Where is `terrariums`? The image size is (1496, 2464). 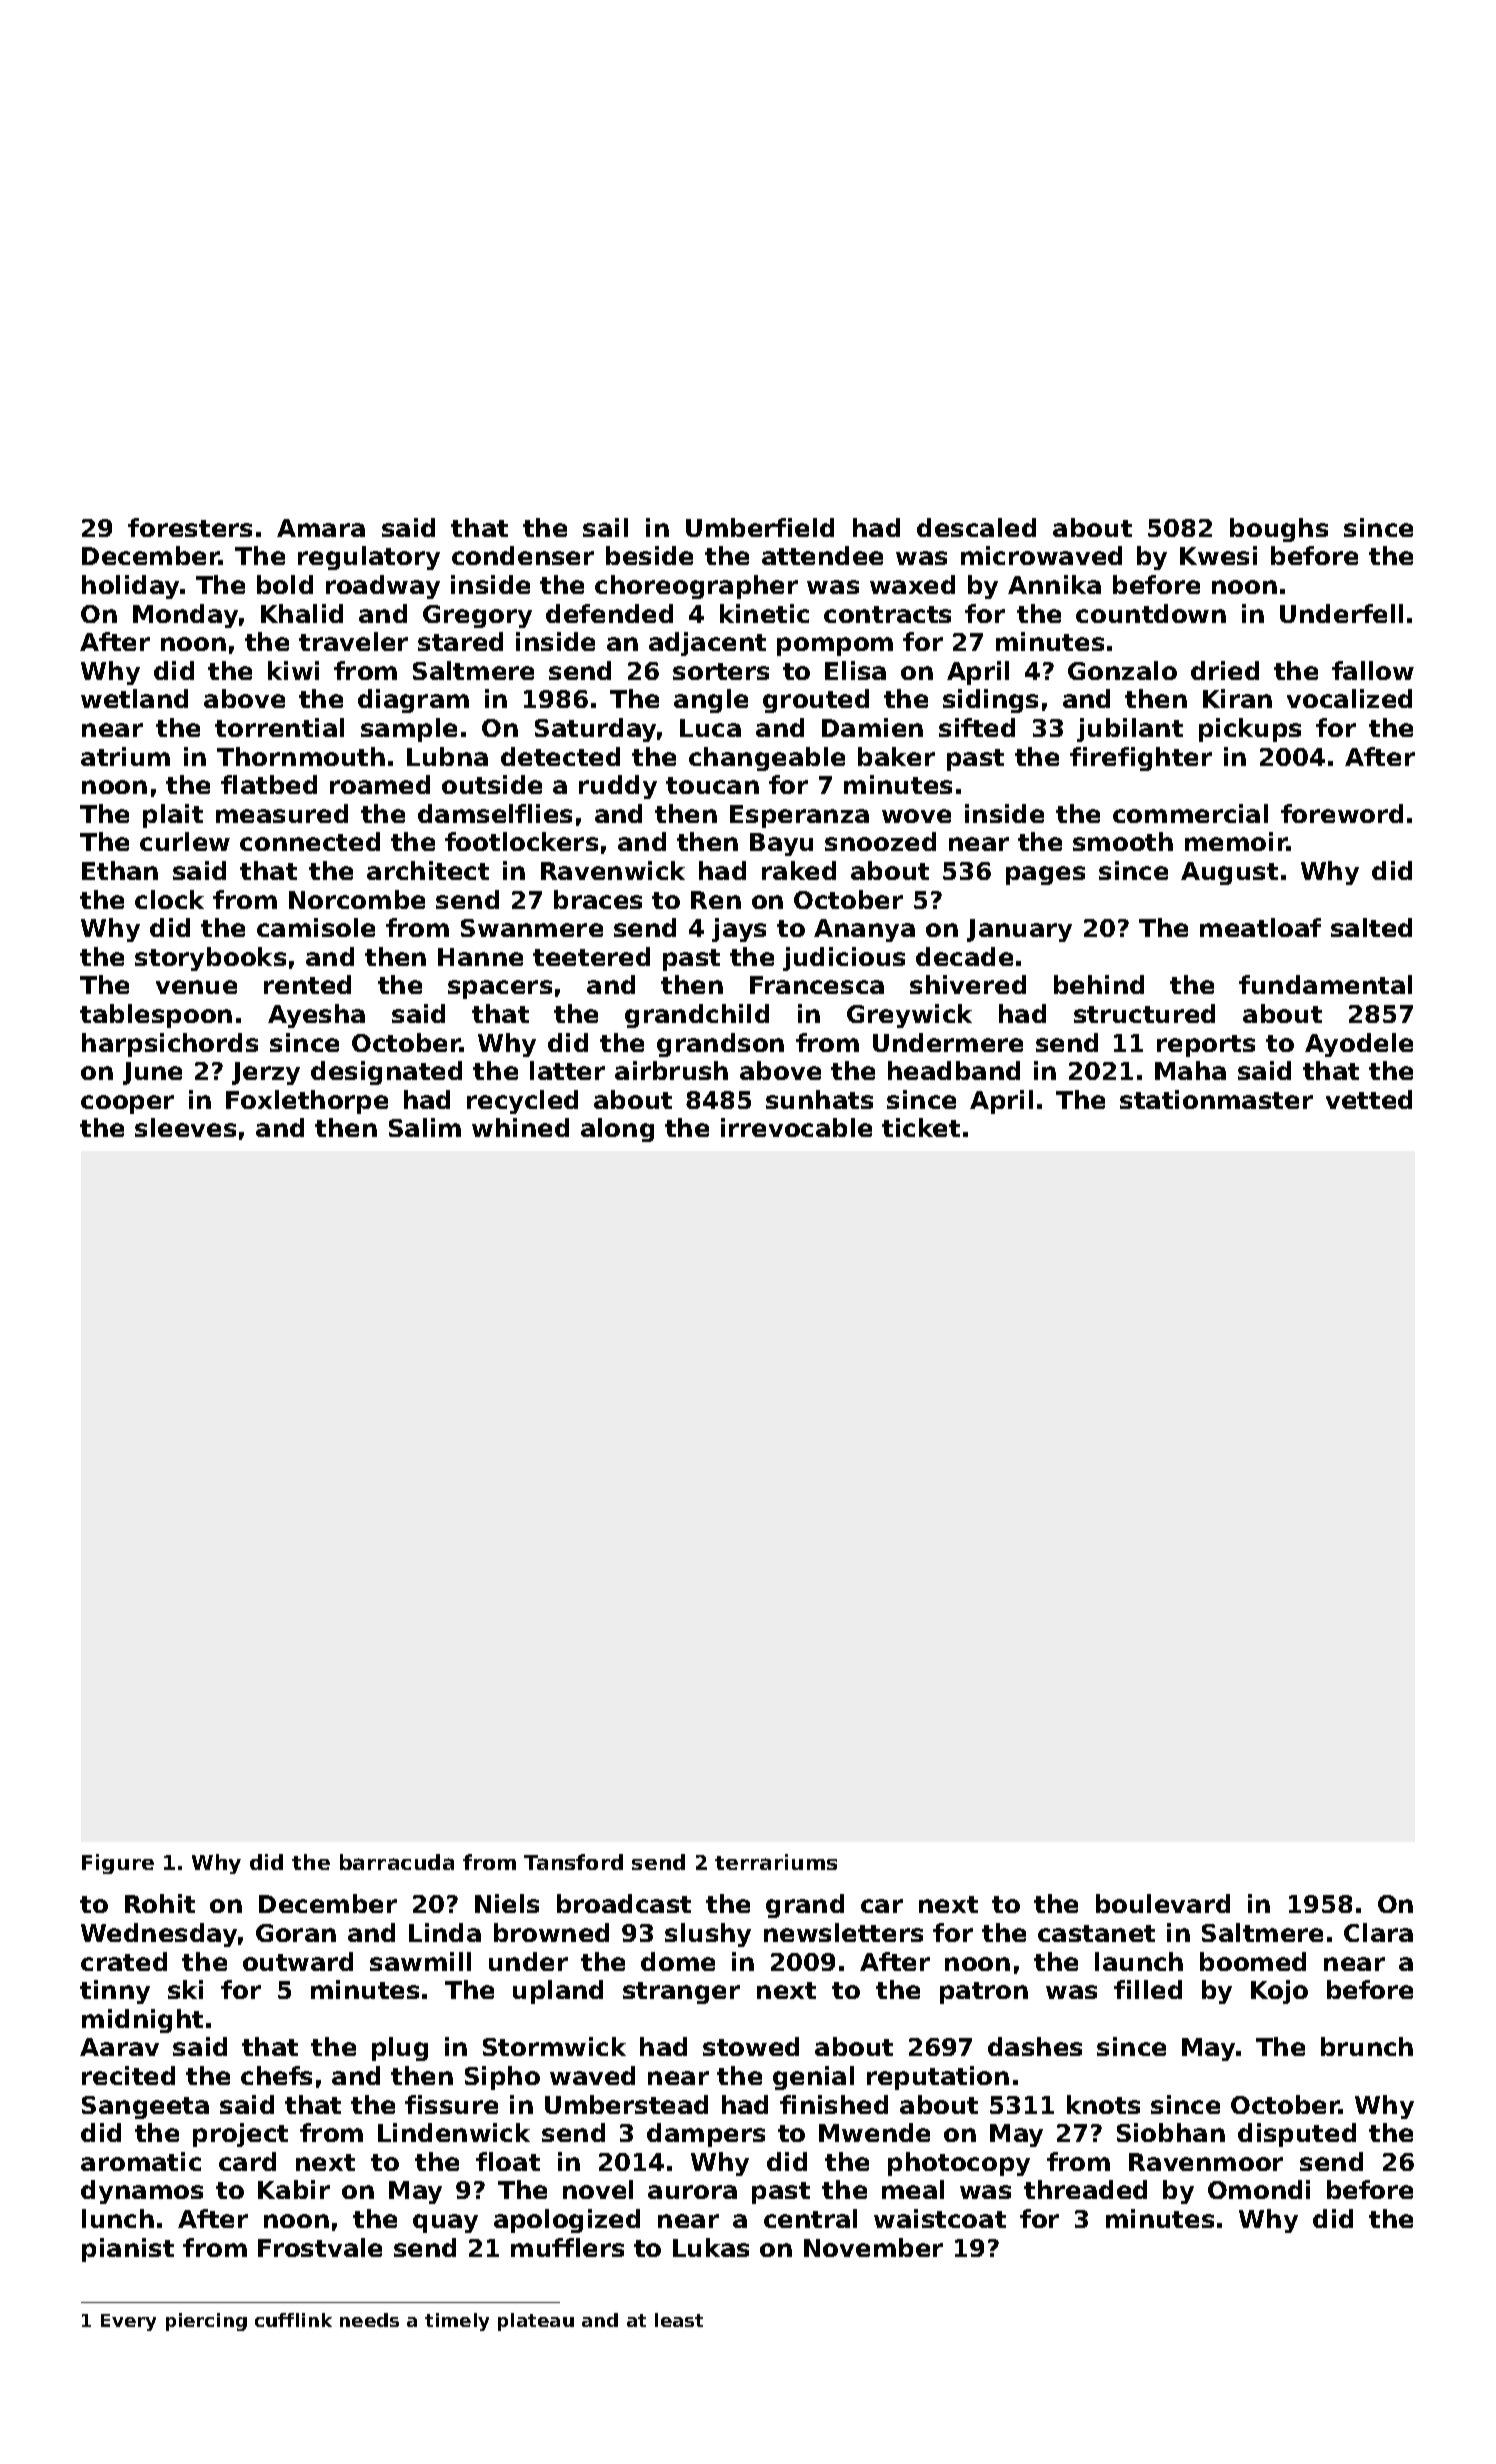
terrariums is located at coordinates (776, 1862).
